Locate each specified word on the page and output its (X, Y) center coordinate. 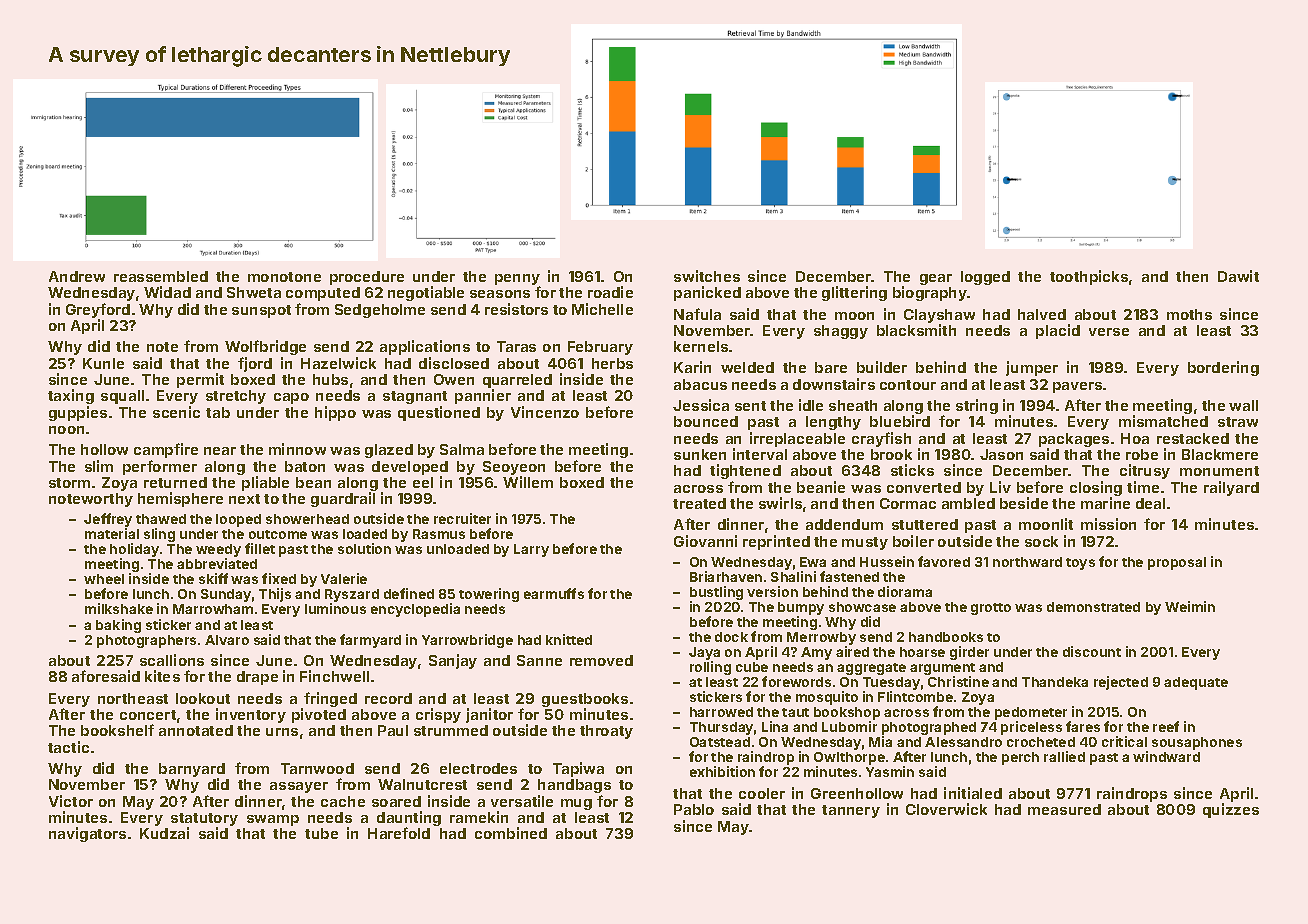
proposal (1177, 563)
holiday (134, 550)
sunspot (261, 311)
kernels (701, 346)
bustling (716, 593)
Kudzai (164, 833)
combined (511, 833)
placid (1058, 331)
